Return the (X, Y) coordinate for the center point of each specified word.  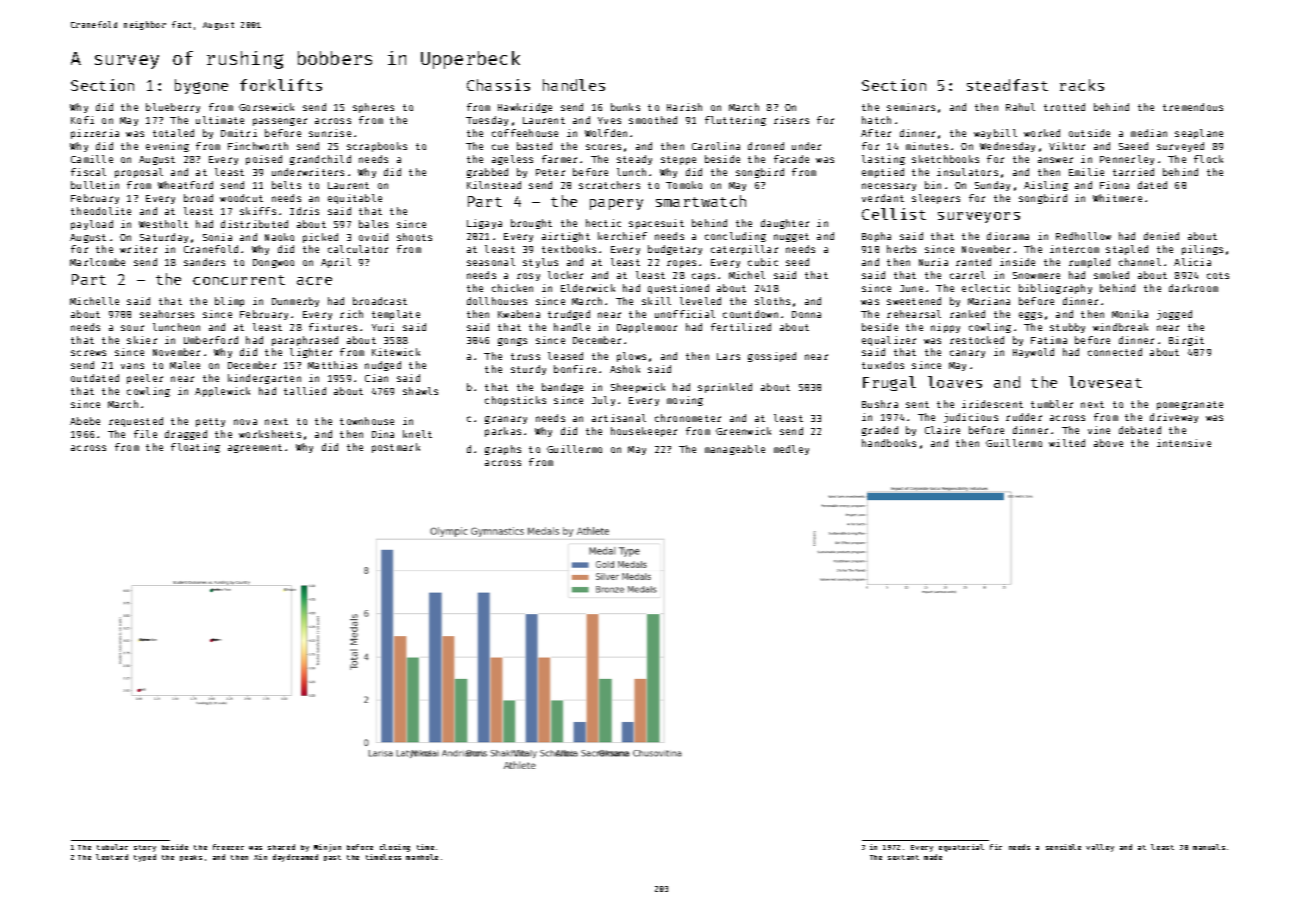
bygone (201, 86)
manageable (735, 450)
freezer (228, 847)
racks (1082, 85)
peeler (145, 379)
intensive (1184, 443)
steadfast (1007, 85)
